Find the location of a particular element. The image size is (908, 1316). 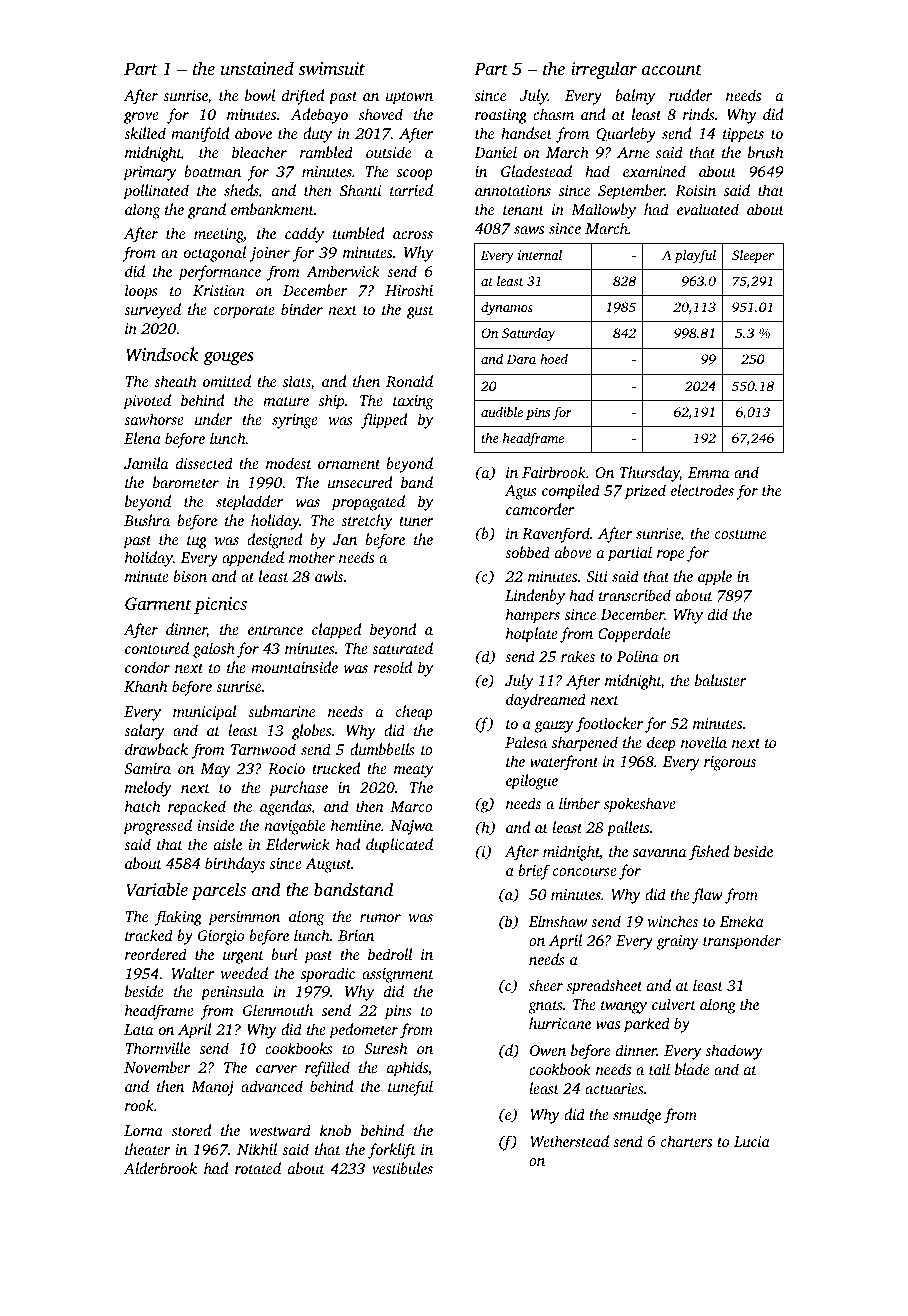

irregular is located at coordinates (604, 70).
